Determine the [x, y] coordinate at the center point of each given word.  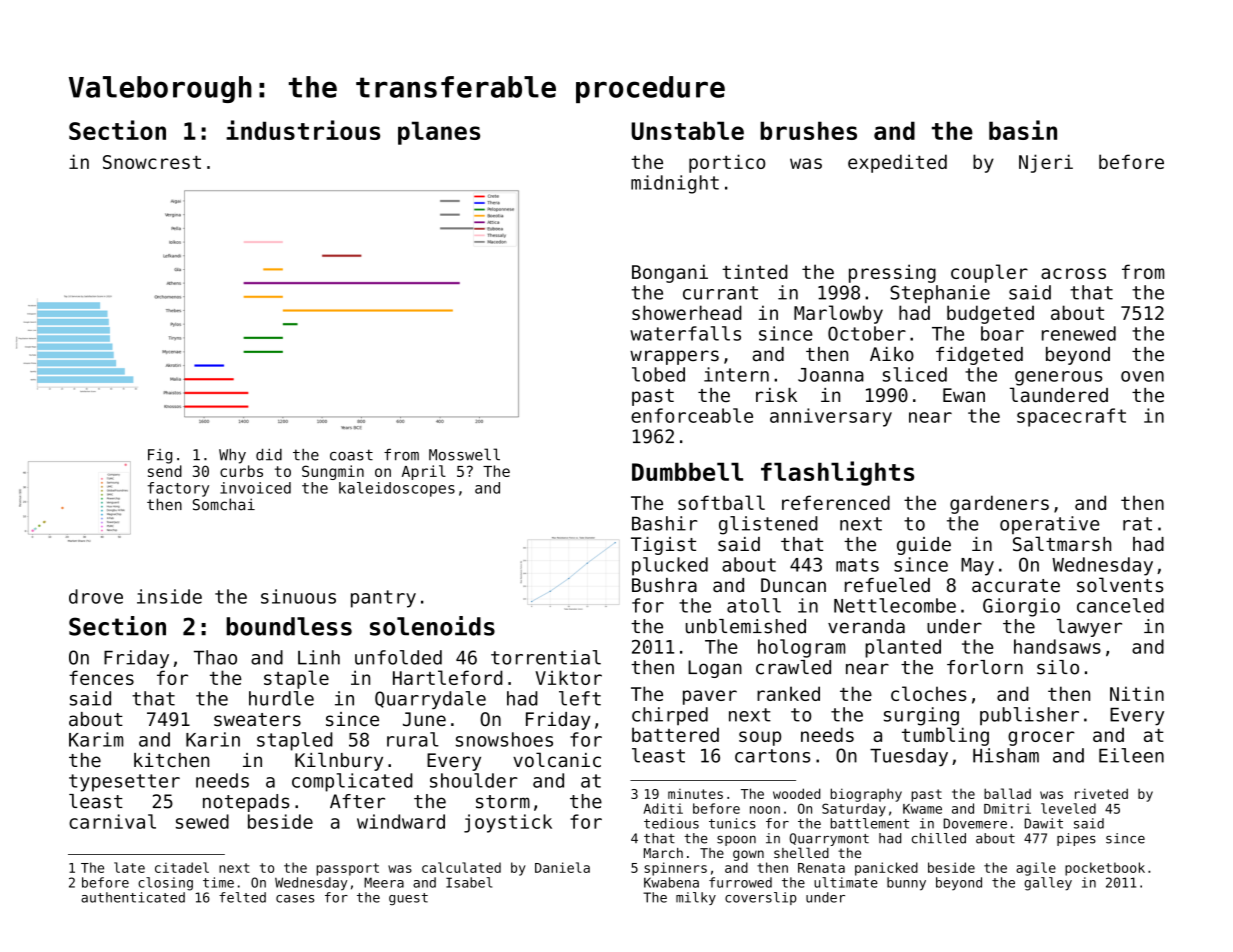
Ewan [964, 395]
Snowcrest [152, 162]
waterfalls [685, 333]
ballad [1007, 793]
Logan [715, 669]
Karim [96, 739]
